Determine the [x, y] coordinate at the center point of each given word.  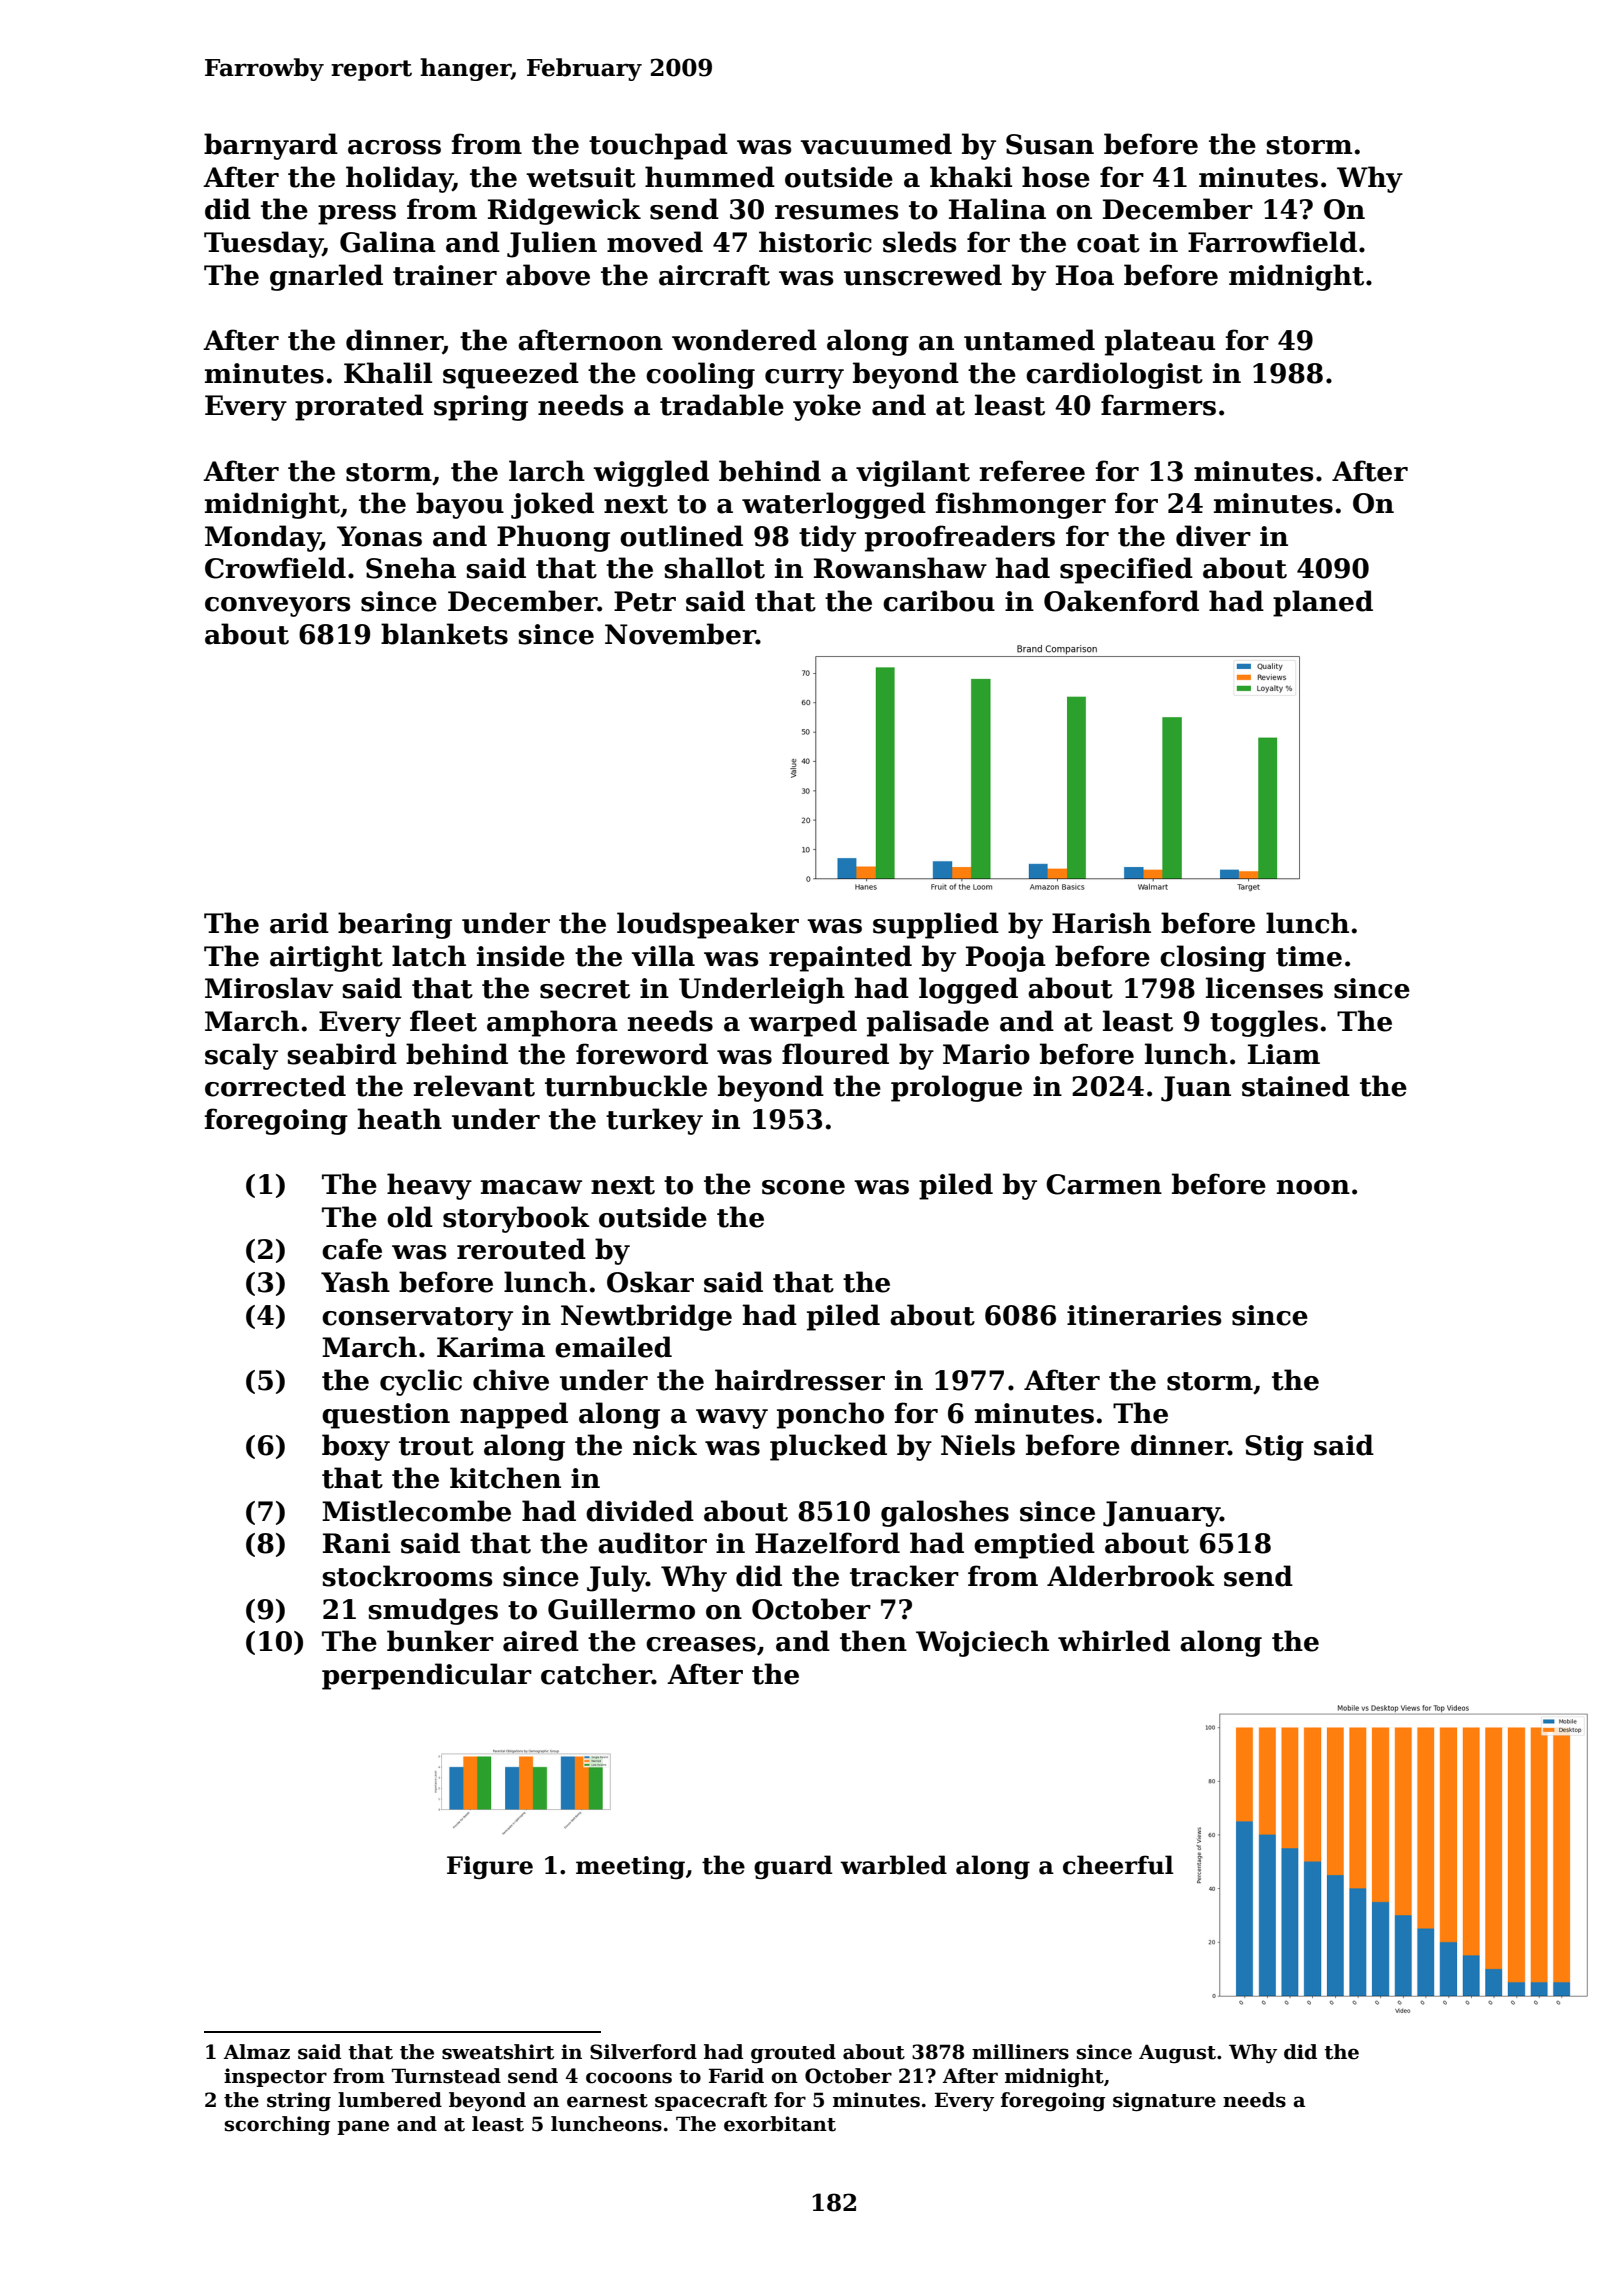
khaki [971, 177]
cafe [352, 1249]
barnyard [271, 146]
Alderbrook [1131, 1576]
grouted [793, 2053]
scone [803, 1187]
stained [1296, 1086]
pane [363, 2127]
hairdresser [800, 1380]
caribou [939, 601]
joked [552, 505]
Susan [1050, 144]
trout [436, 1446]
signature [1164, 2101]
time [1309, 956]
